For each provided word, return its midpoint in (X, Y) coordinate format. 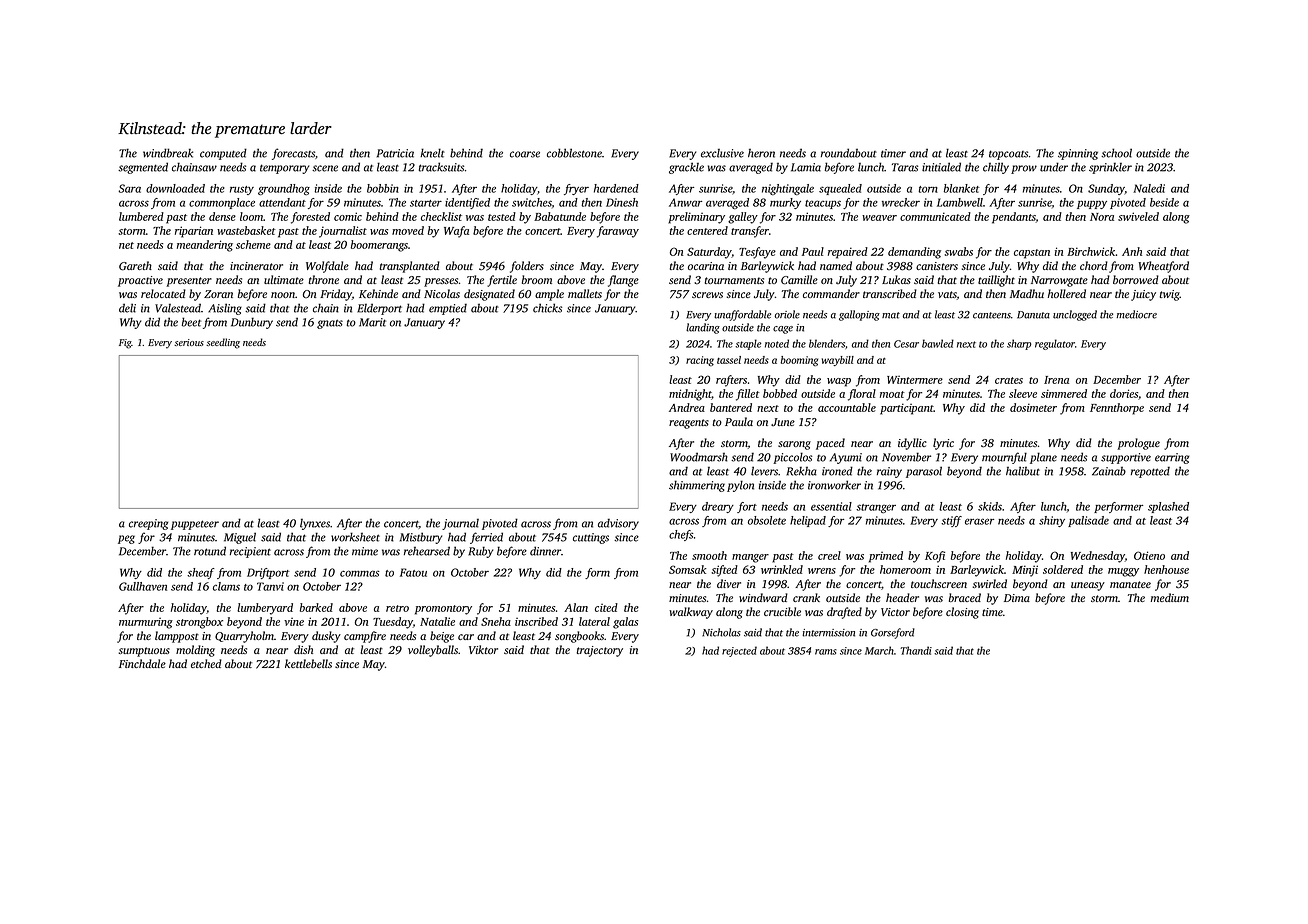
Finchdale (142, 663)
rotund (210, 551)
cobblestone (574, 153)
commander (831, 293)
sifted (724, 571)
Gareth (135, 266)
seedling (223, 343)
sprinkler (1110, 168)
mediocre (1137, 314)
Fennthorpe (1117, 409)
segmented (143, 168)
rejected (739, 651)
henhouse (1166, 569)
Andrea (687, 407)
